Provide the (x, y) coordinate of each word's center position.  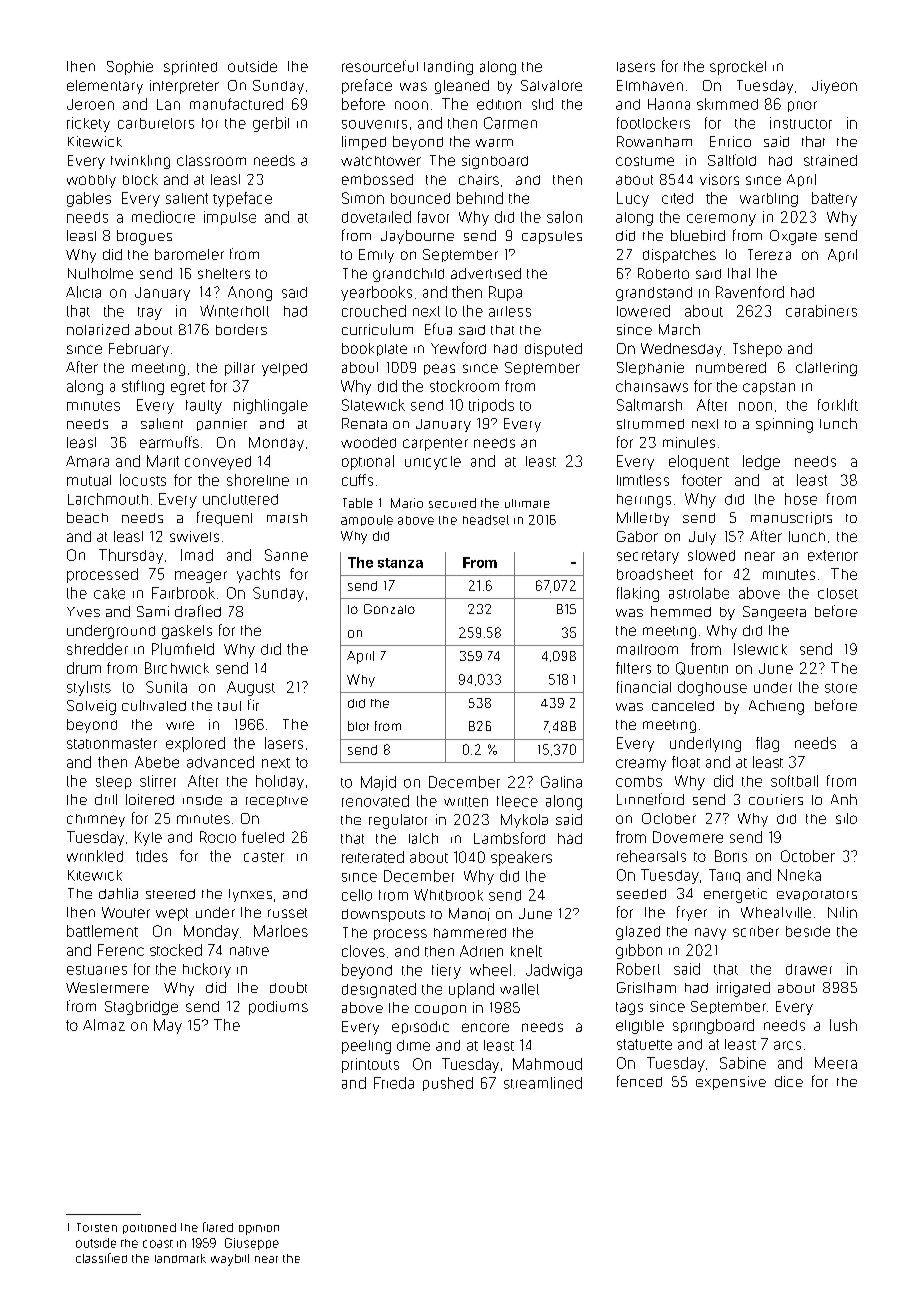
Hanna (669, 104)
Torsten (97, 1227)
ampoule (367, 520)
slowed (711, 555)
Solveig (91, 707)
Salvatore (551, 85)
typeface (242, 199)
